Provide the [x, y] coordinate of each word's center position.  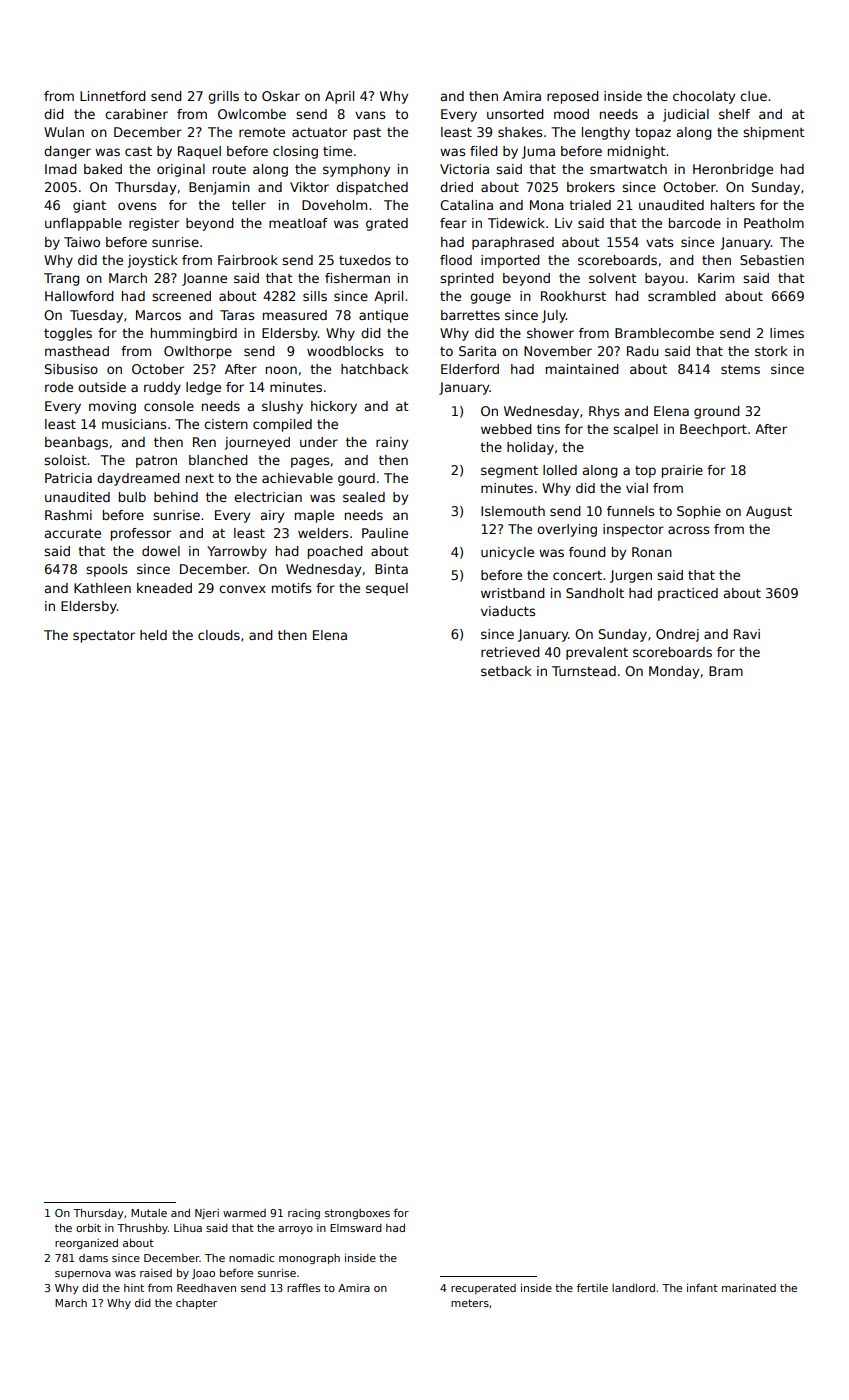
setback [506, 671]
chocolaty [704, 97]
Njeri [207, 1214]
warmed [244, 1213]
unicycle [507, 553]
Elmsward [356, 1228]
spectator [104, 636]
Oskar [281, 96]
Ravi [747, 634]
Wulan [64, 132]
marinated [749, 1288]
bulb [132, 497]
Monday [674, 672]
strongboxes [357, 1214]
